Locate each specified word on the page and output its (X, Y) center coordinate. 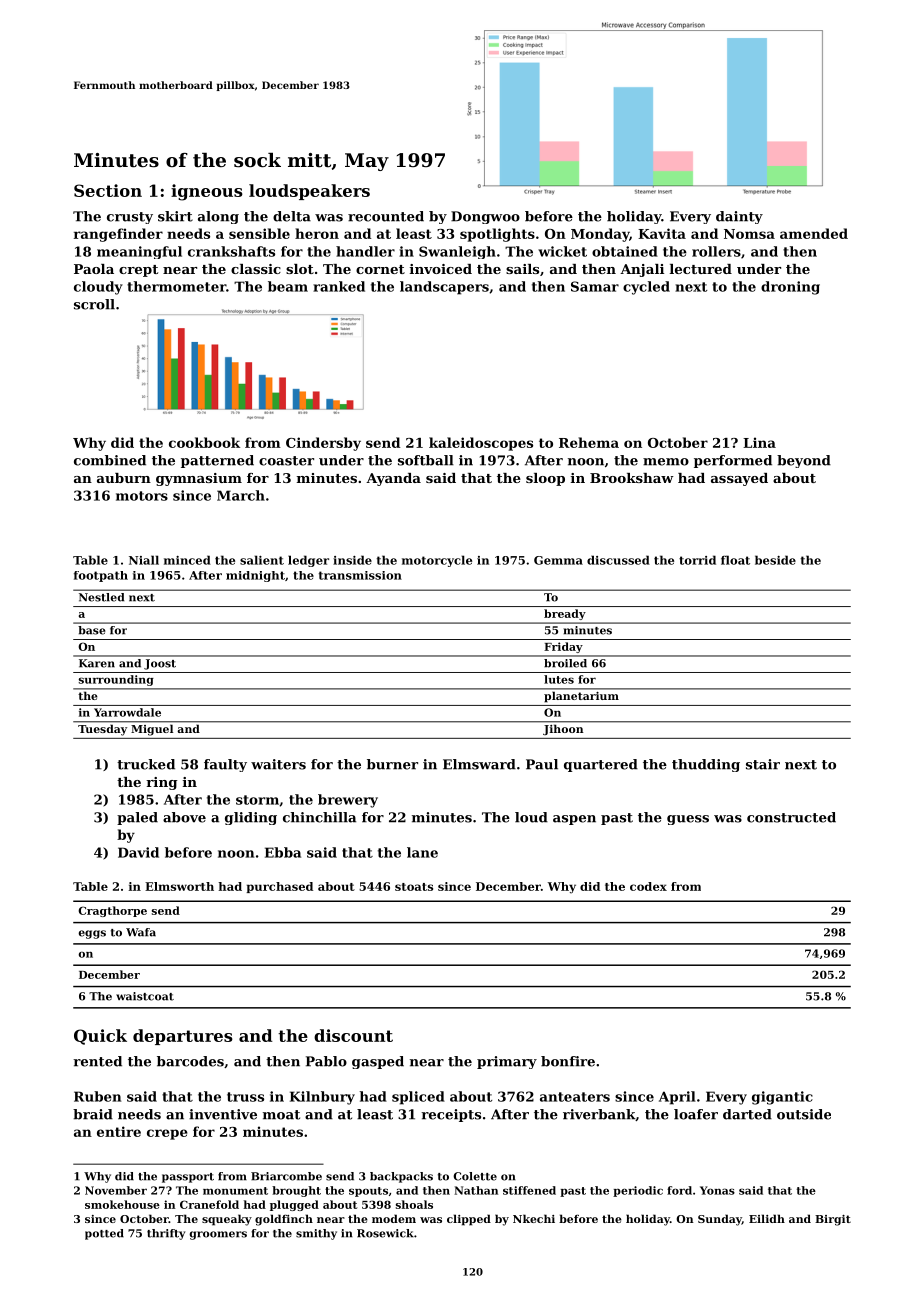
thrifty (166, 1234)
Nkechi (534, 1218)
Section (108, 190)
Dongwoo (485, 217)
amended (814, 233)
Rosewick (385, 1233)
